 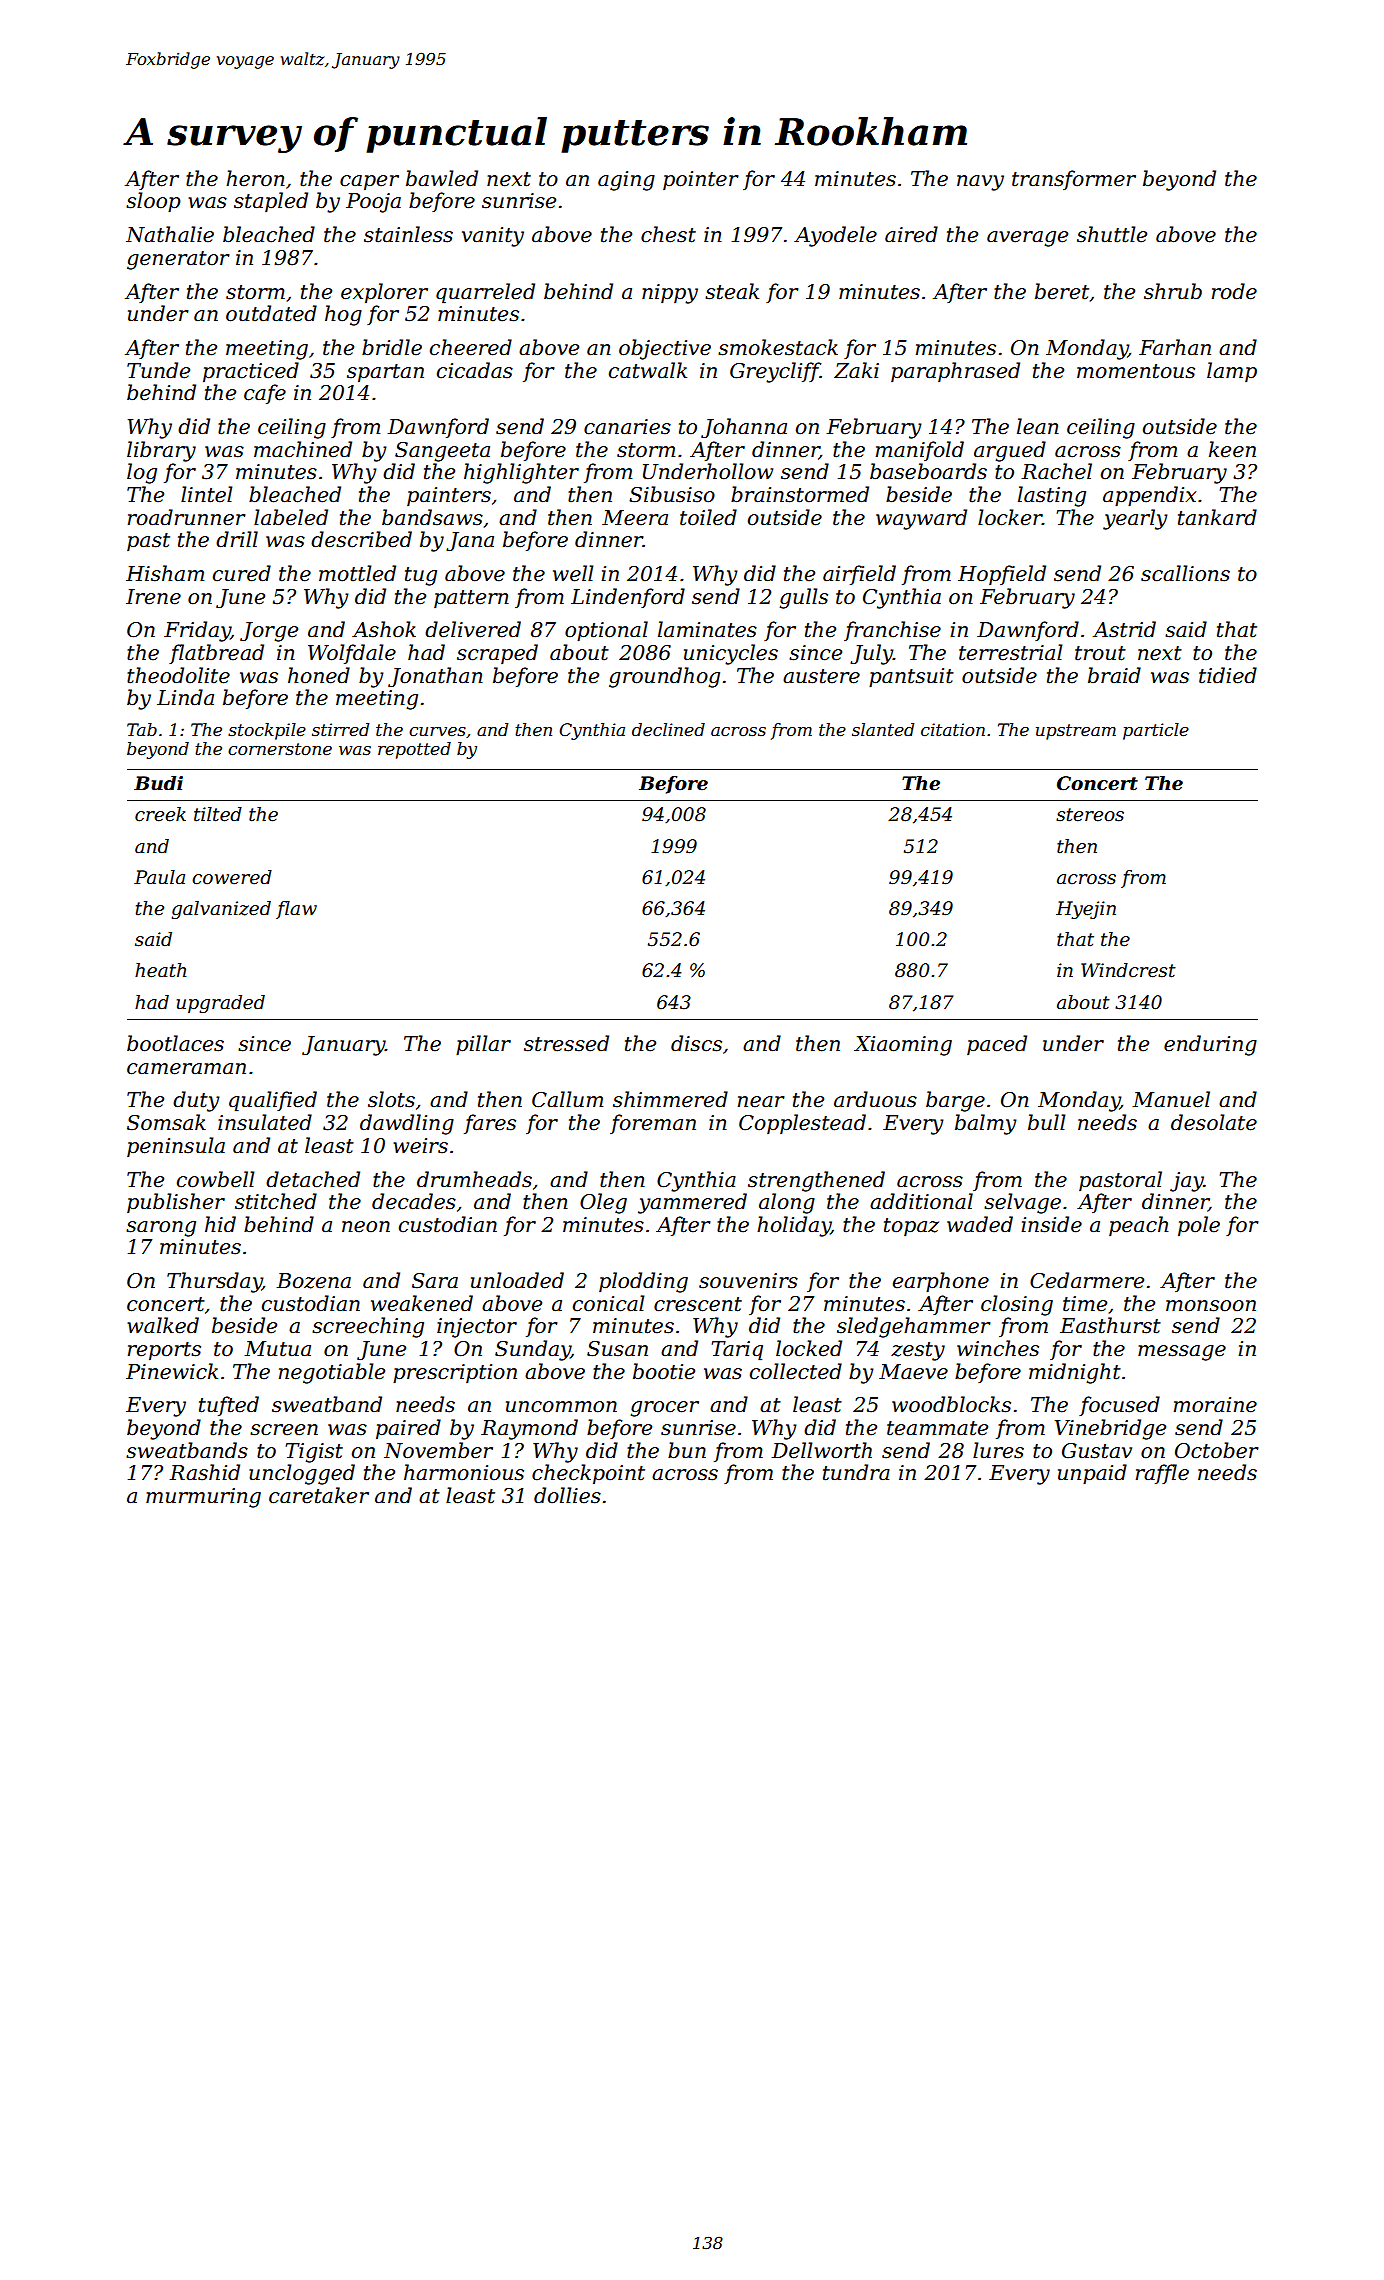 What do you see at coordinates (1128, 970) in the document?
I see `Windcrest` at bounding box center [1128, 970].
